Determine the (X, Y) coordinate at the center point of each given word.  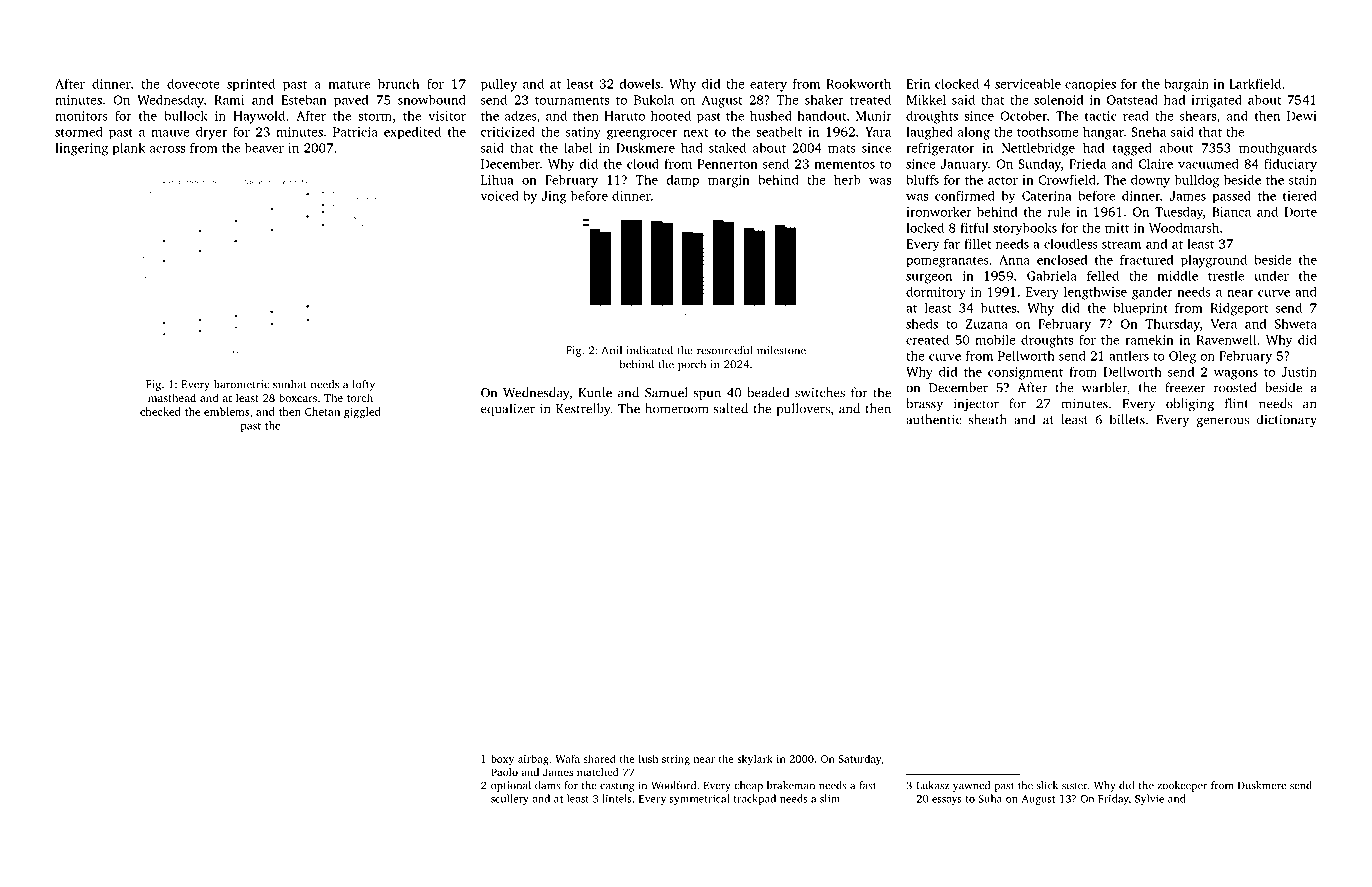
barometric (241, 384)
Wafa (567, 758)
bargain (1186, 85)
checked (160, 411)
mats (842, 148)
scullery (510, 799)
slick (1047, 785)
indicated (650, 350)
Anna (1014, 260)
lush (648, 758)
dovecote (193, 84)
